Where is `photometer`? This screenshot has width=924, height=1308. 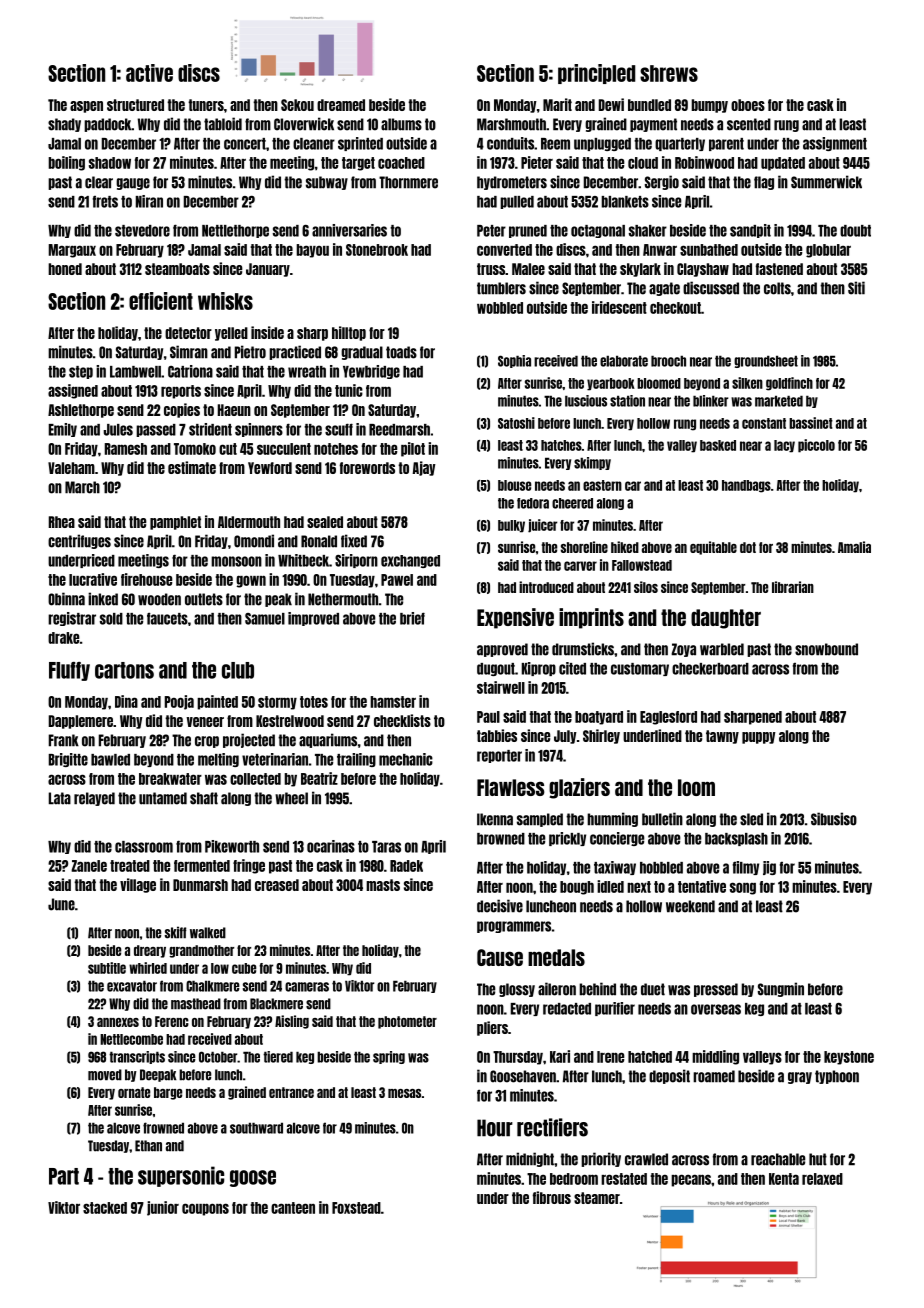 photometer is located at coordinates (407, 1022).
